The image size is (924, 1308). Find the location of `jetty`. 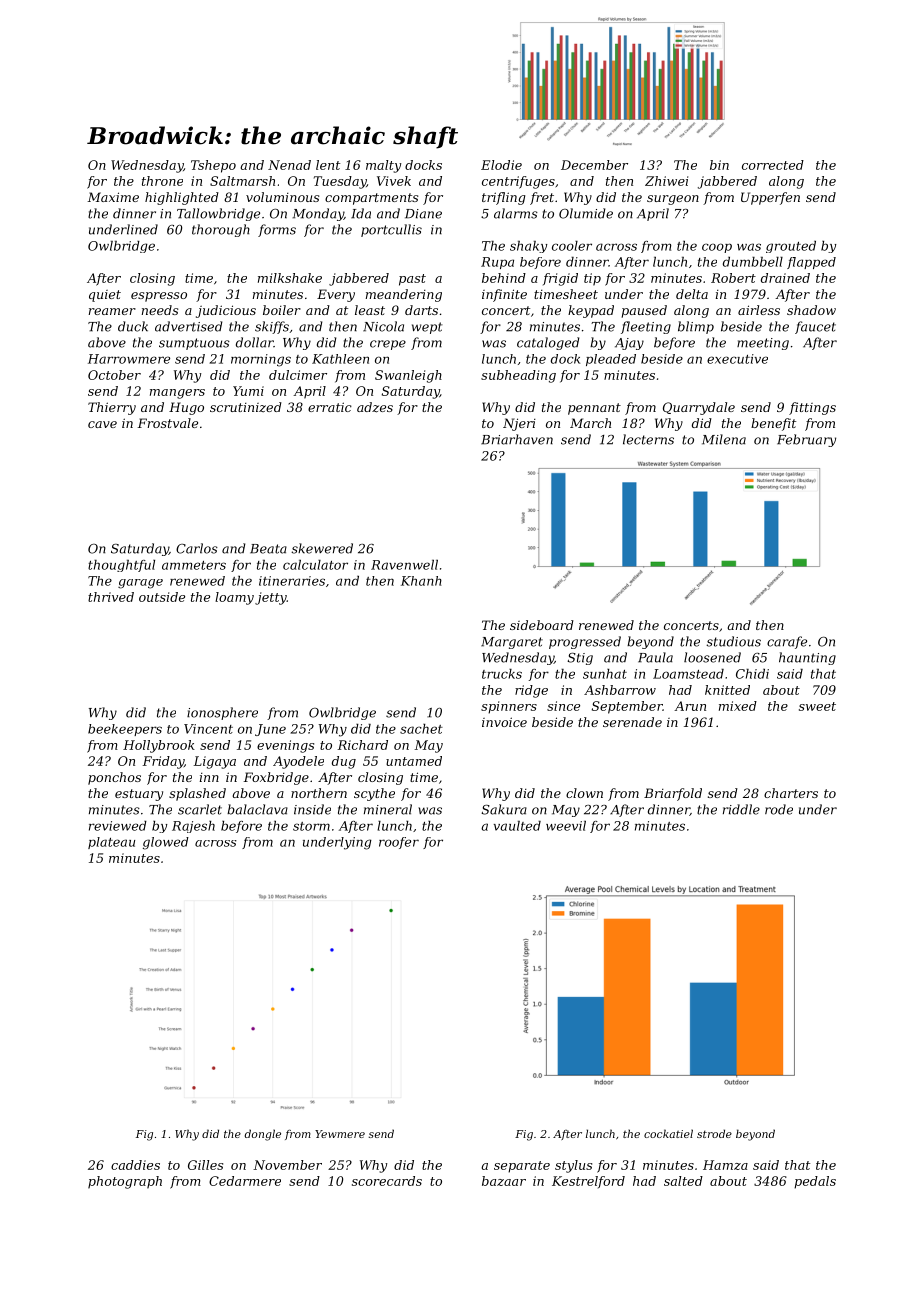

jetty is located at coordinates (271, 598).
